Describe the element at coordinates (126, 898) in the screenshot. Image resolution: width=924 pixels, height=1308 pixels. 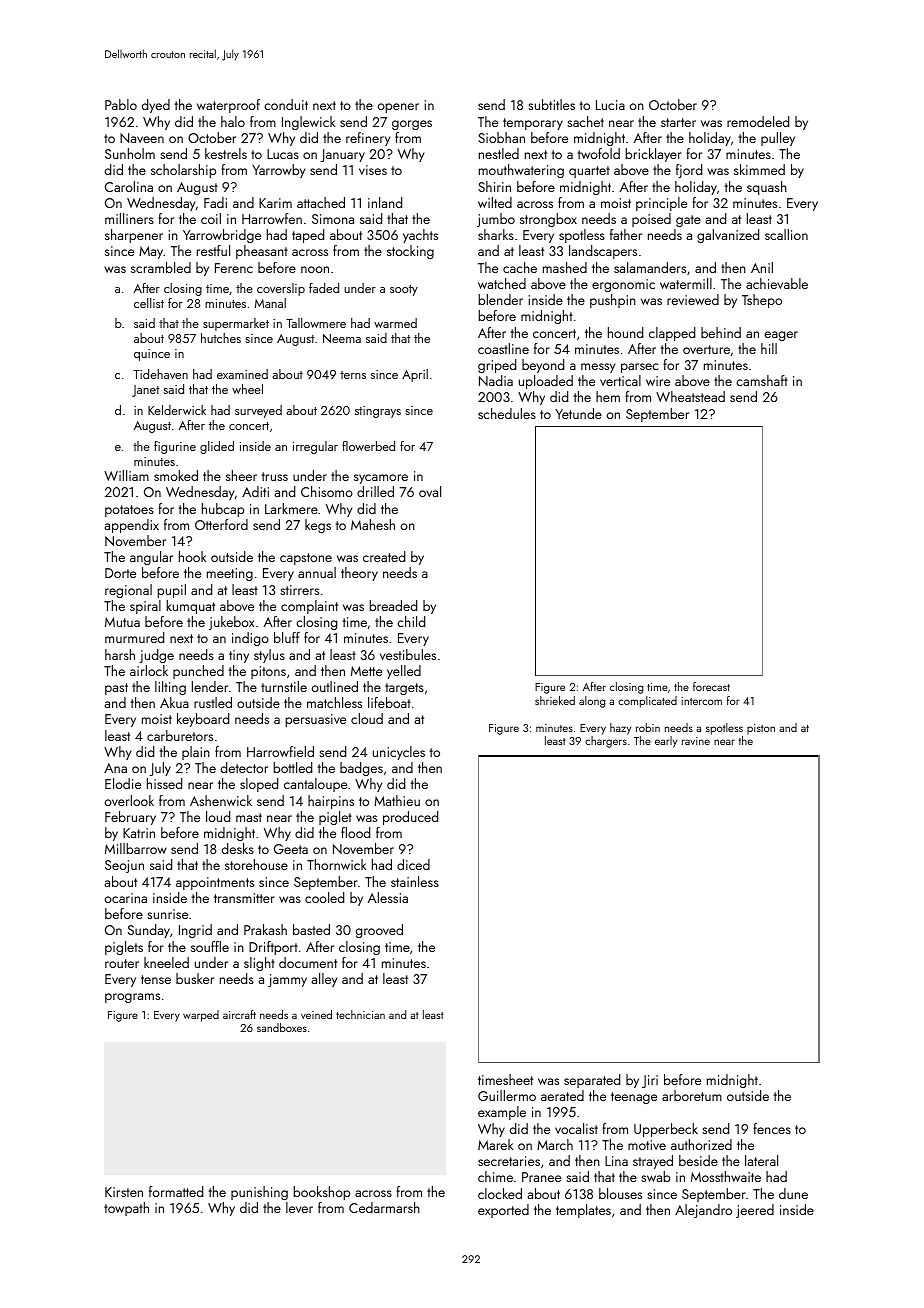
I see `ocarina` at that location.
